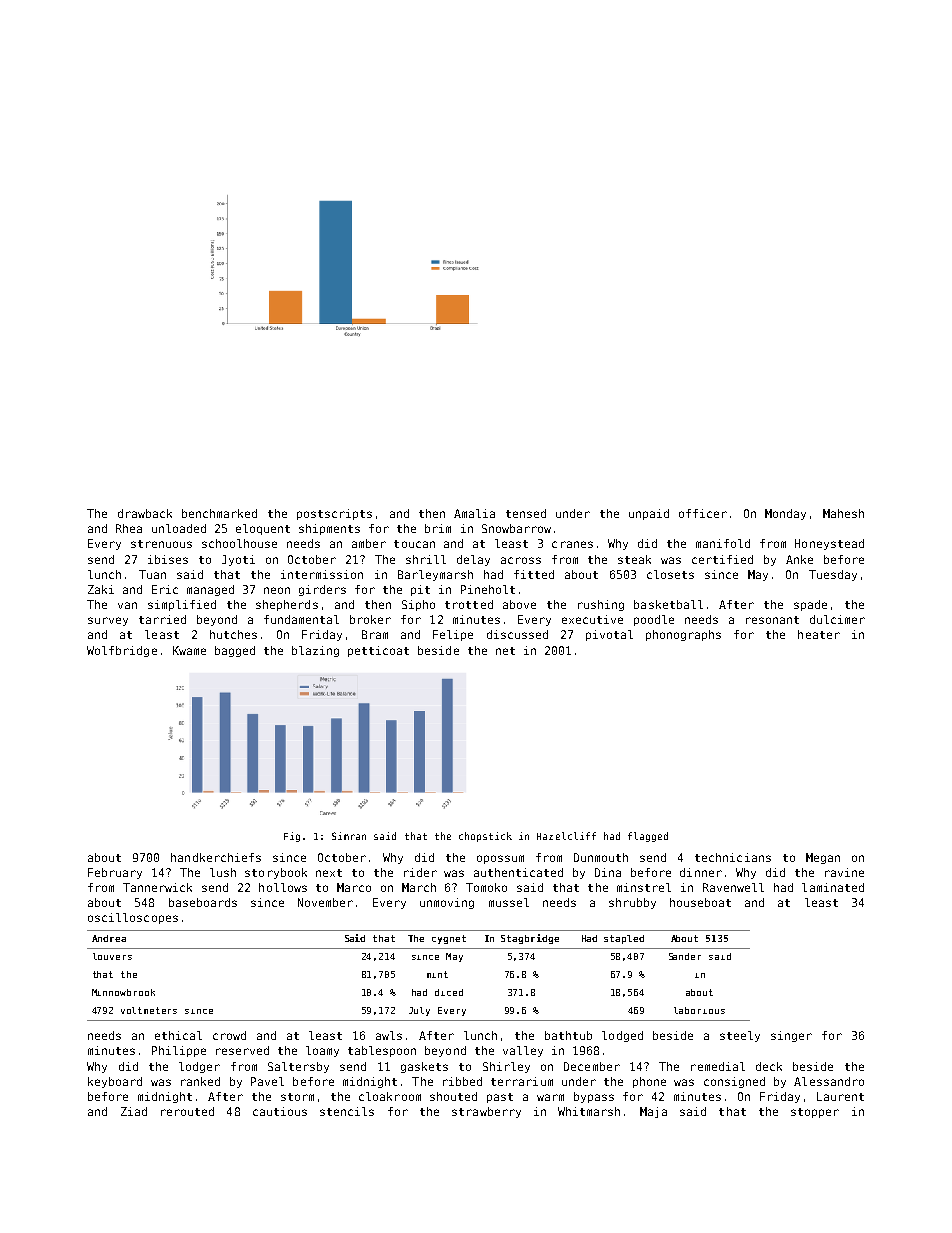  Describe the element at coordinates (843, 513) in the screenshot. I see `Mahesh` at that location.
